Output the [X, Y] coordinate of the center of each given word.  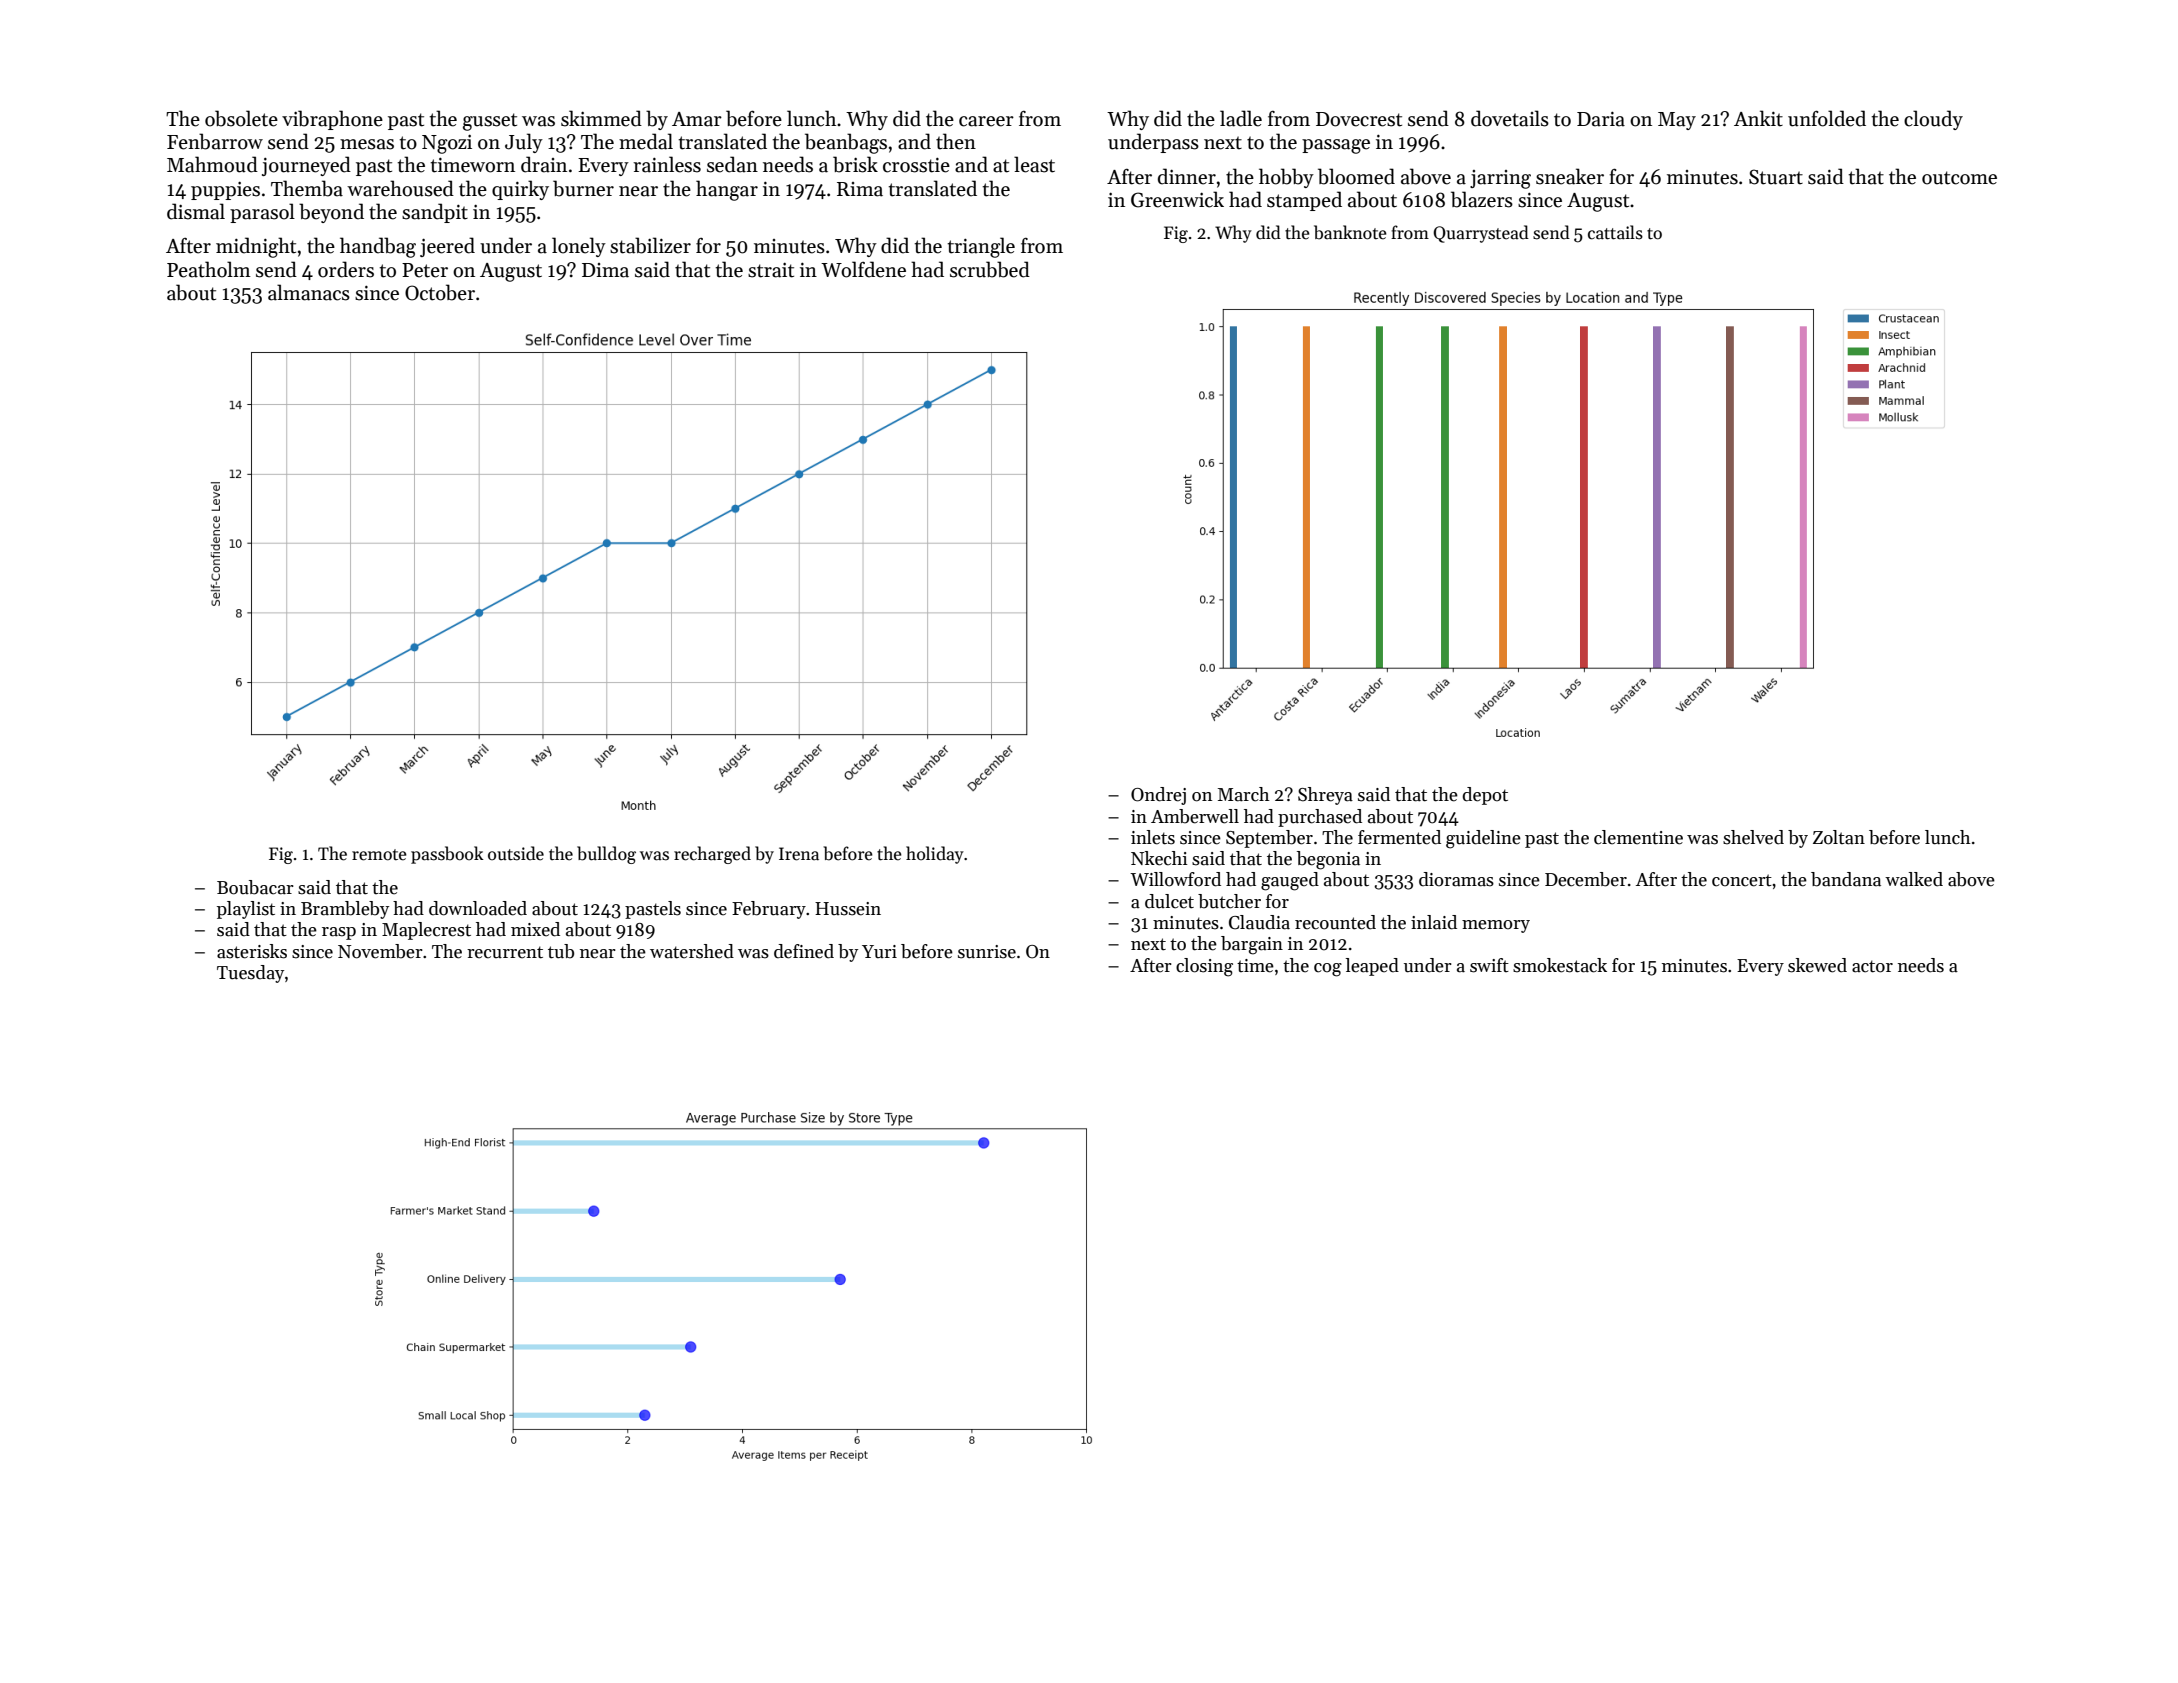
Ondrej [1158, 796]
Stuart [1776, 177]
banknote [1350, 232]
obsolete [241, 118]
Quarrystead [1481, 234]
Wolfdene [863, 269]
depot [1485, 796]
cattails [1615, 232]
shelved [1753, 837]
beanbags [846, 143]
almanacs [309, 292]
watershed [692, 951]
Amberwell [1195, 816]
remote [379, 855]
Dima [605, 270]
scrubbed [990, 269]
